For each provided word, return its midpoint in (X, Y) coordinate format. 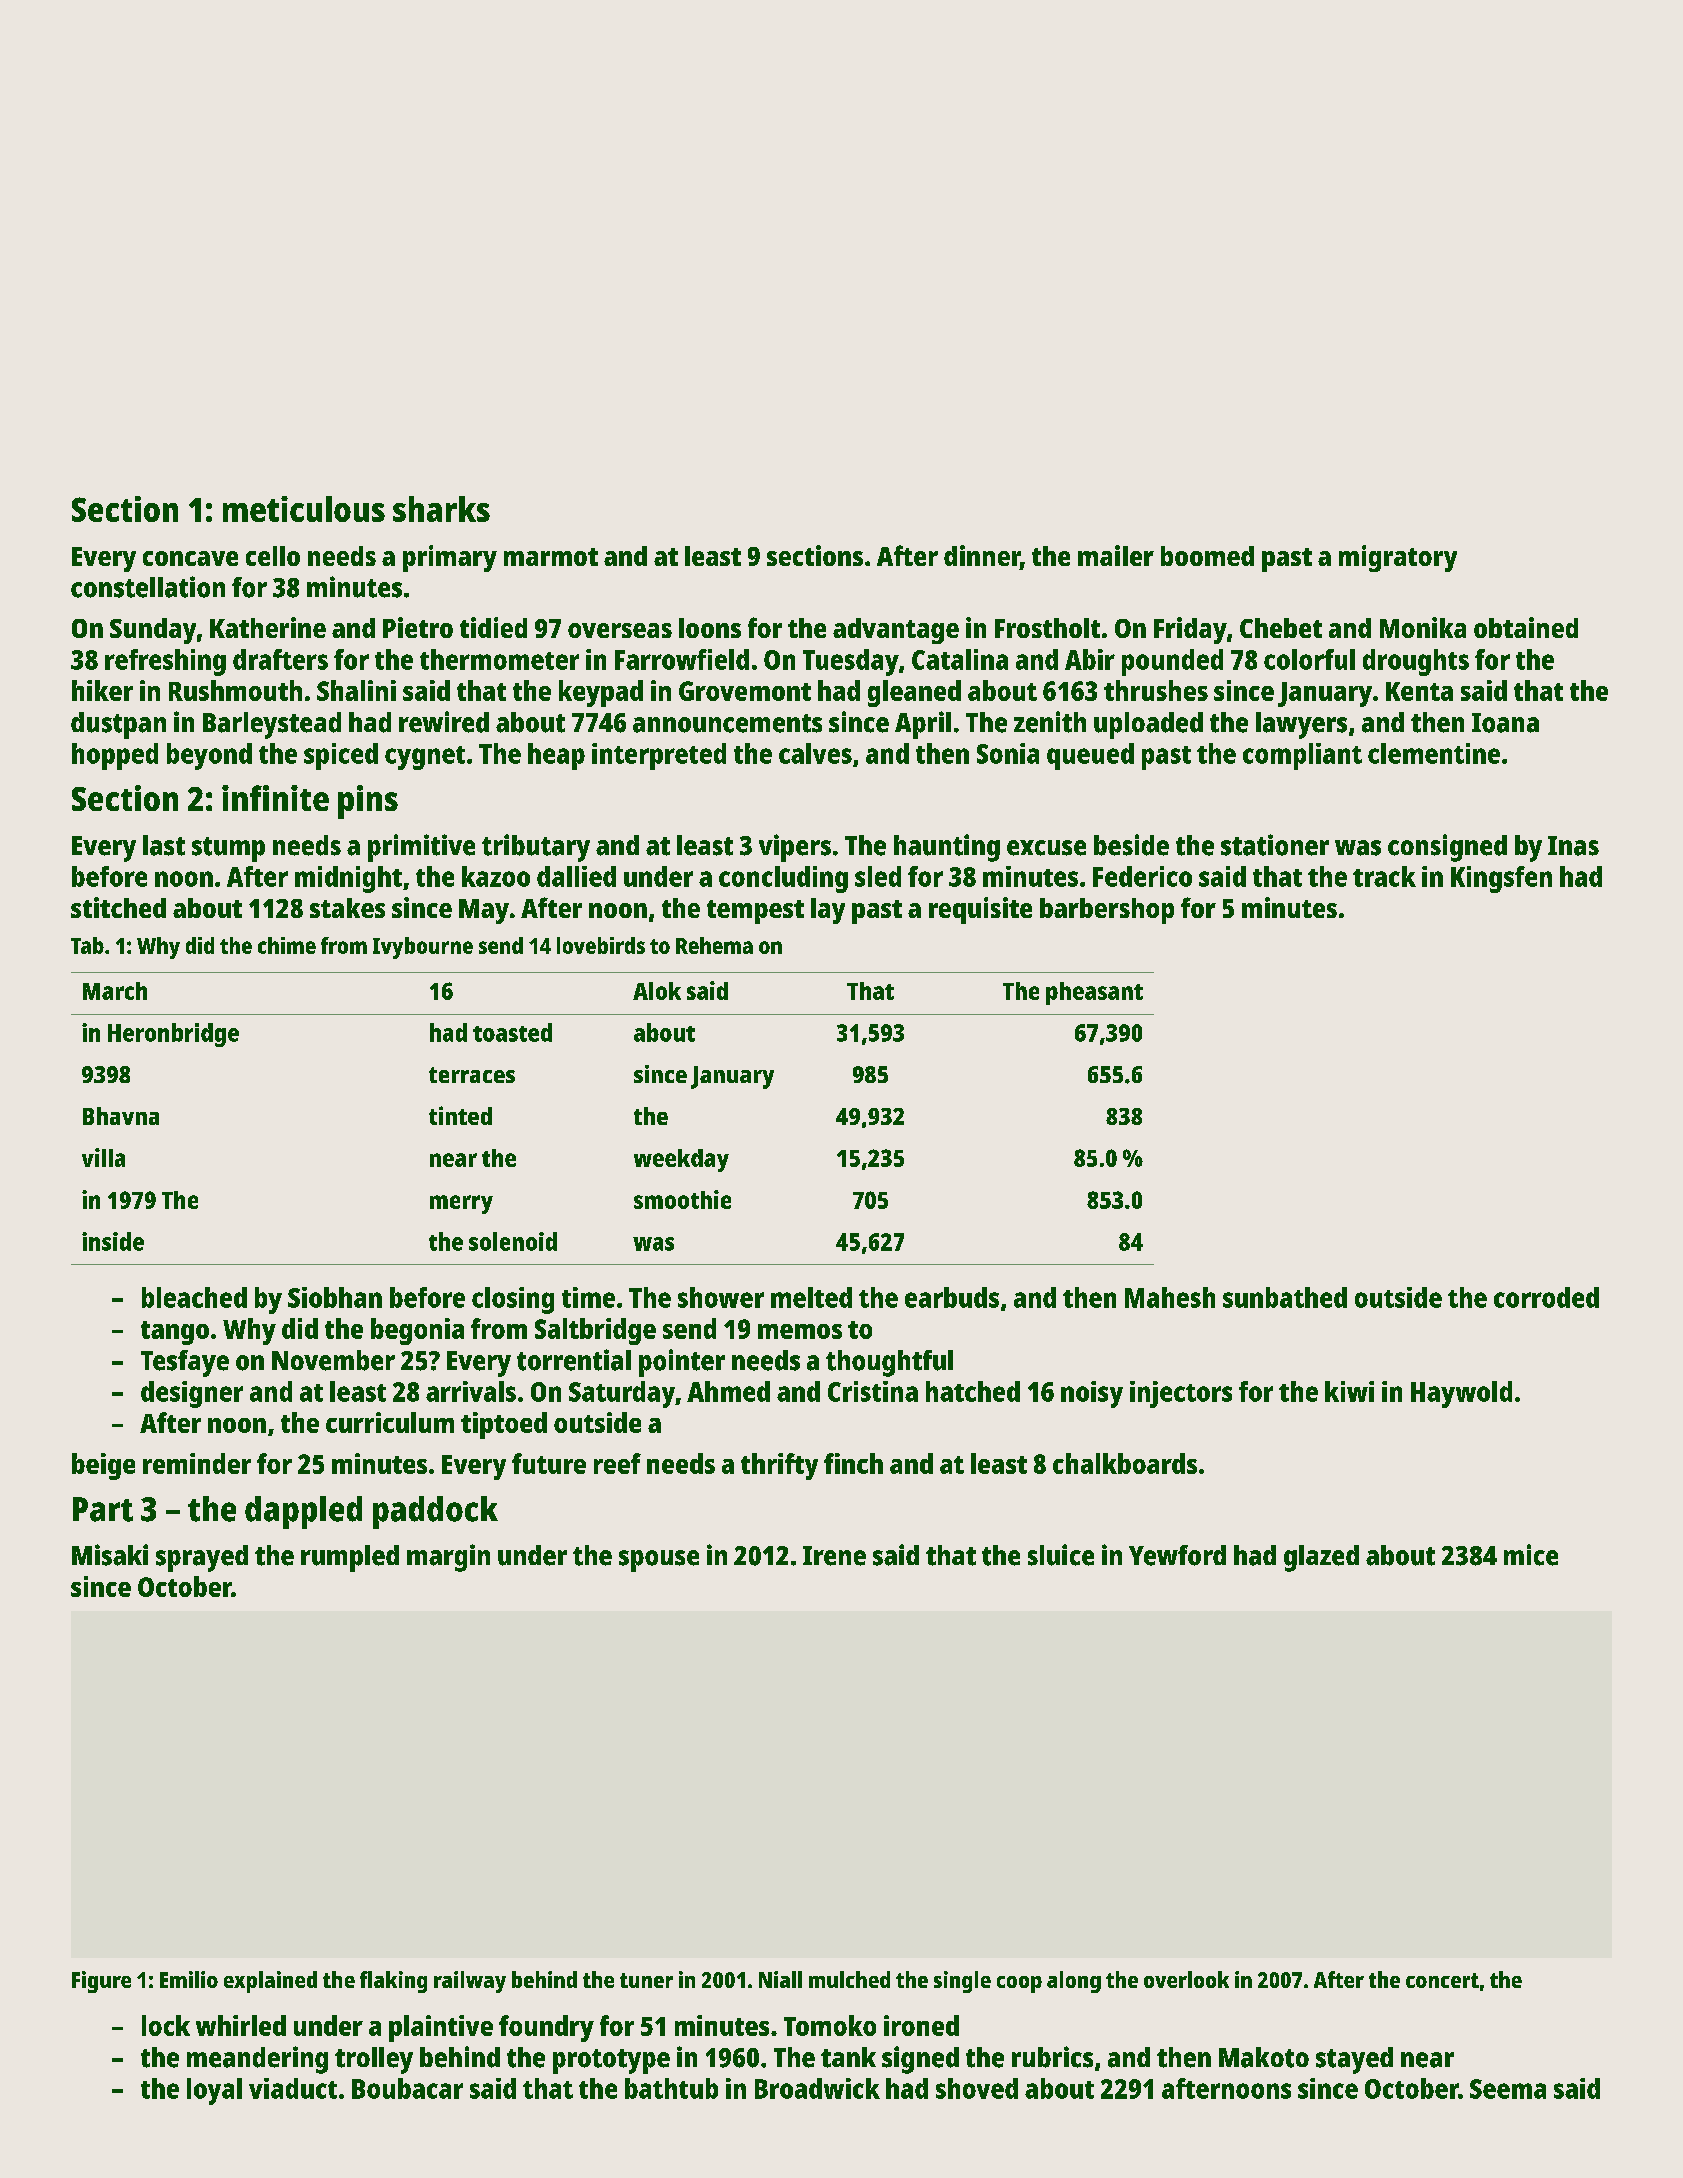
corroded (1546, 1297)
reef (617, 1463)
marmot (551, 557)
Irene (834, 1556)
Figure (101, 1982)
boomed (1207, 556)
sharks (441, 509)
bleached (194, 1297)
